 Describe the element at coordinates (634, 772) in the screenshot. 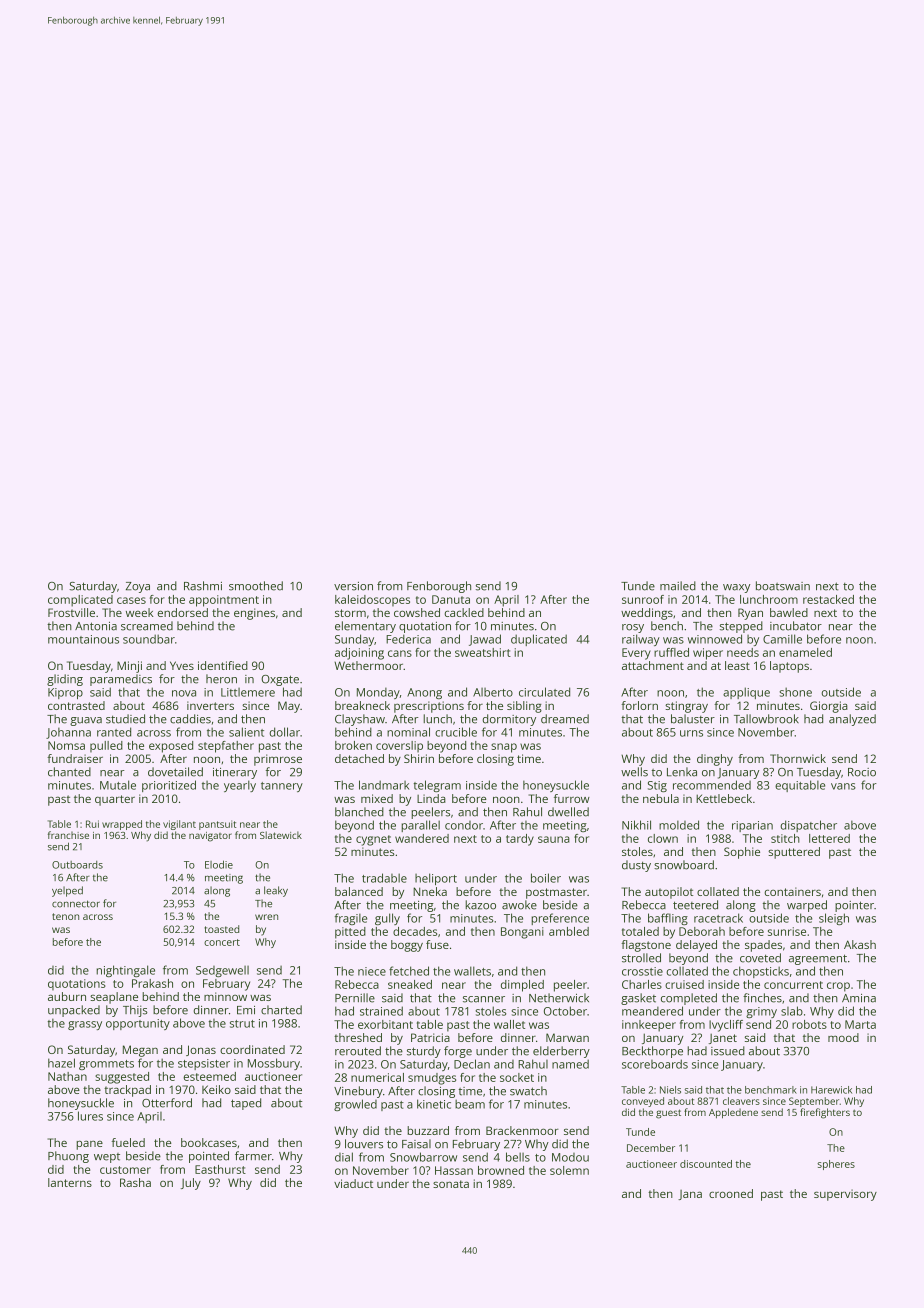

I see `wells` at that location.
